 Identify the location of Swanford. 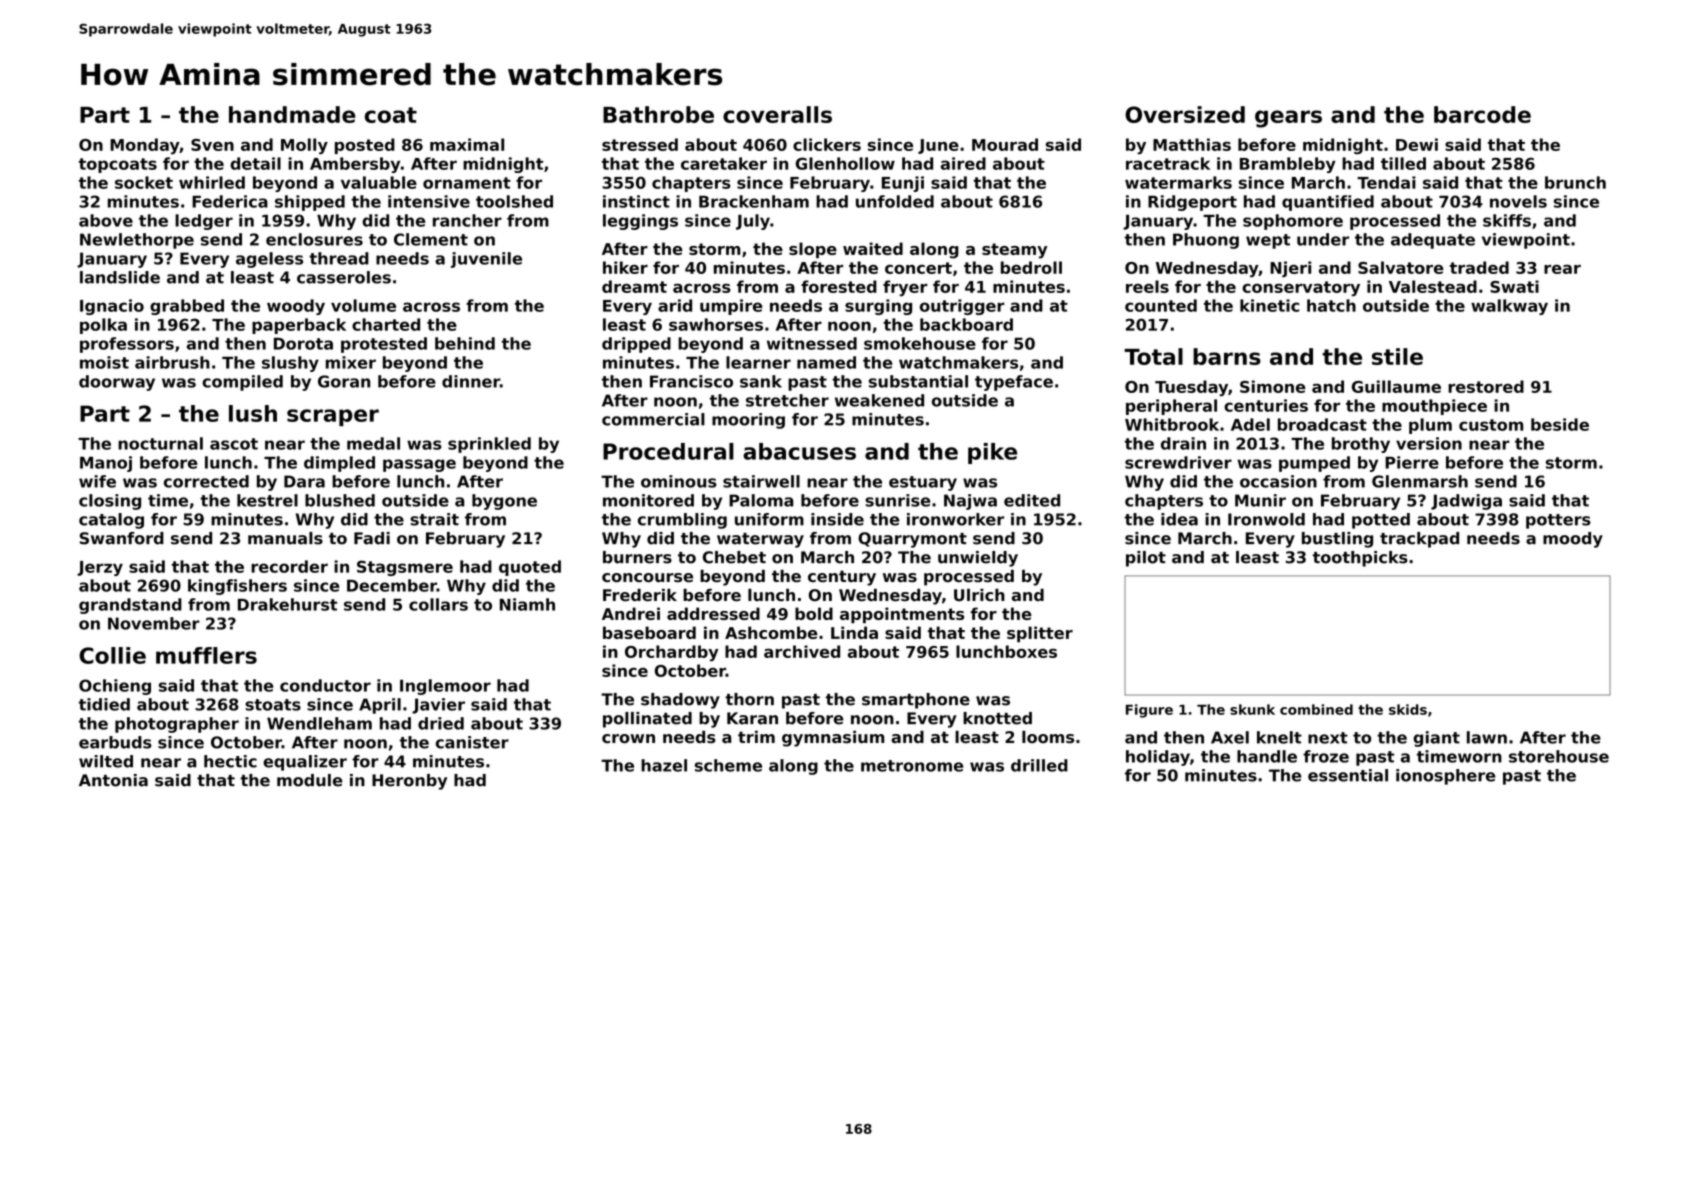
(122, 538).
